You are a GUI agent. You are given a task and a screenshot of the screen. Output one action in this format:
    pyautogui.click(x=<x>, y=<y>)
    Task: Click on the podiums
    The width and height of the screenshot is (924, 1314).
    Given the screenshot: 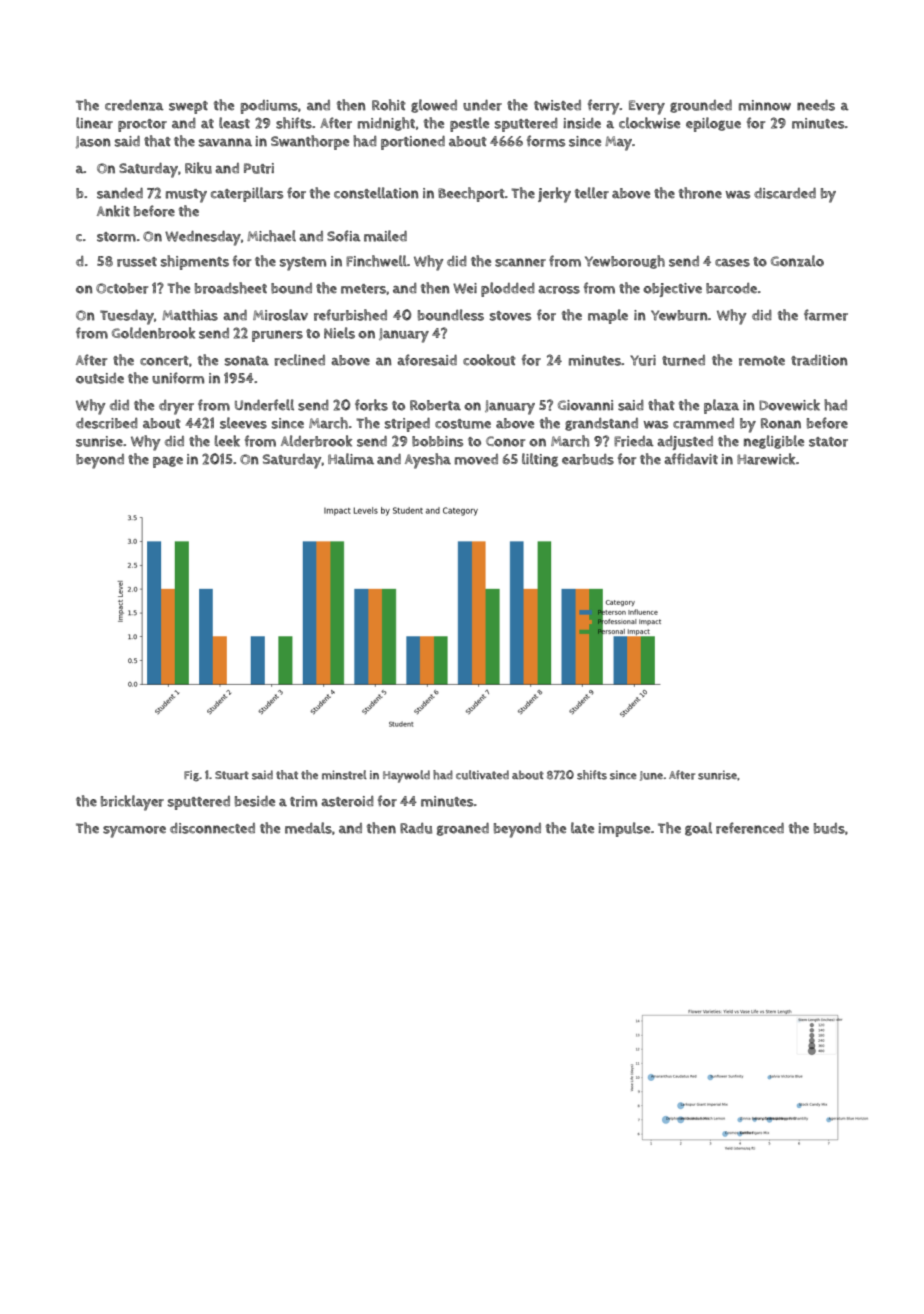 What is the action you would take?
    pyautogui.click(x=269, y=107)
